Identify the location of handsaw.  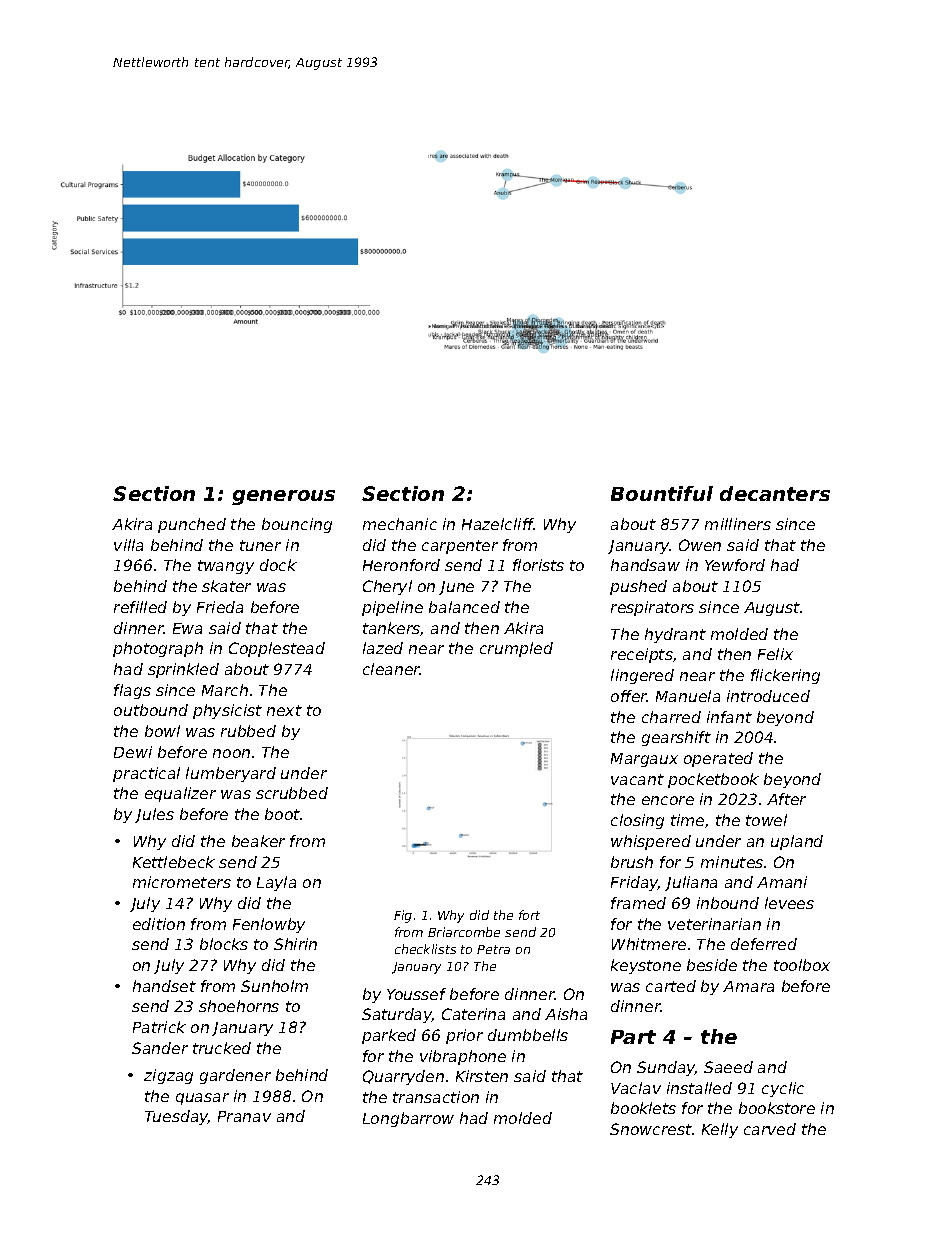
(645, 565).
